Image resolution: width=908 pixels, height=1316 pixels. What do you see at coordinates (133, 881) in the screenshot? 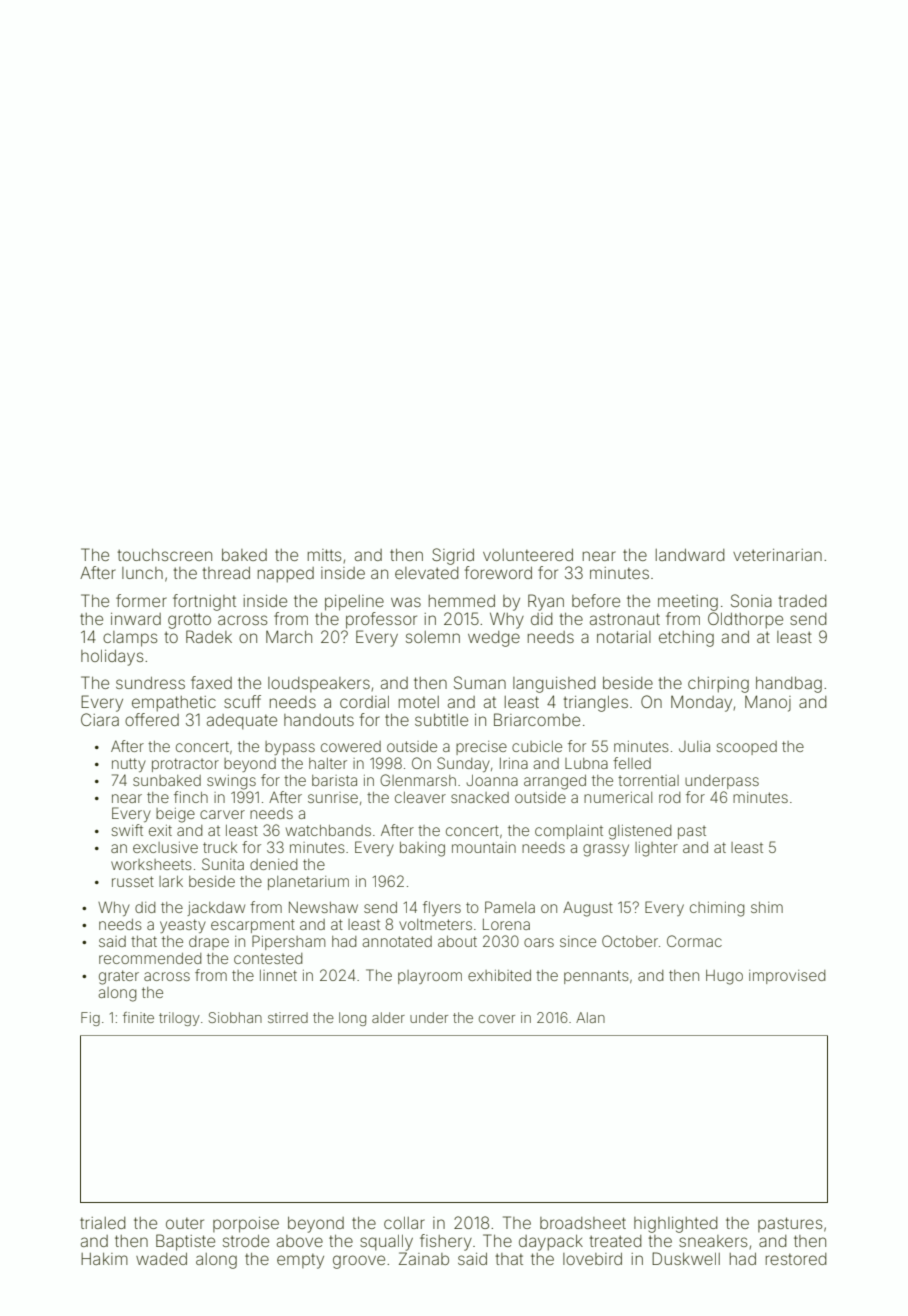
I see `russet` at bounding box center [133, 881].
